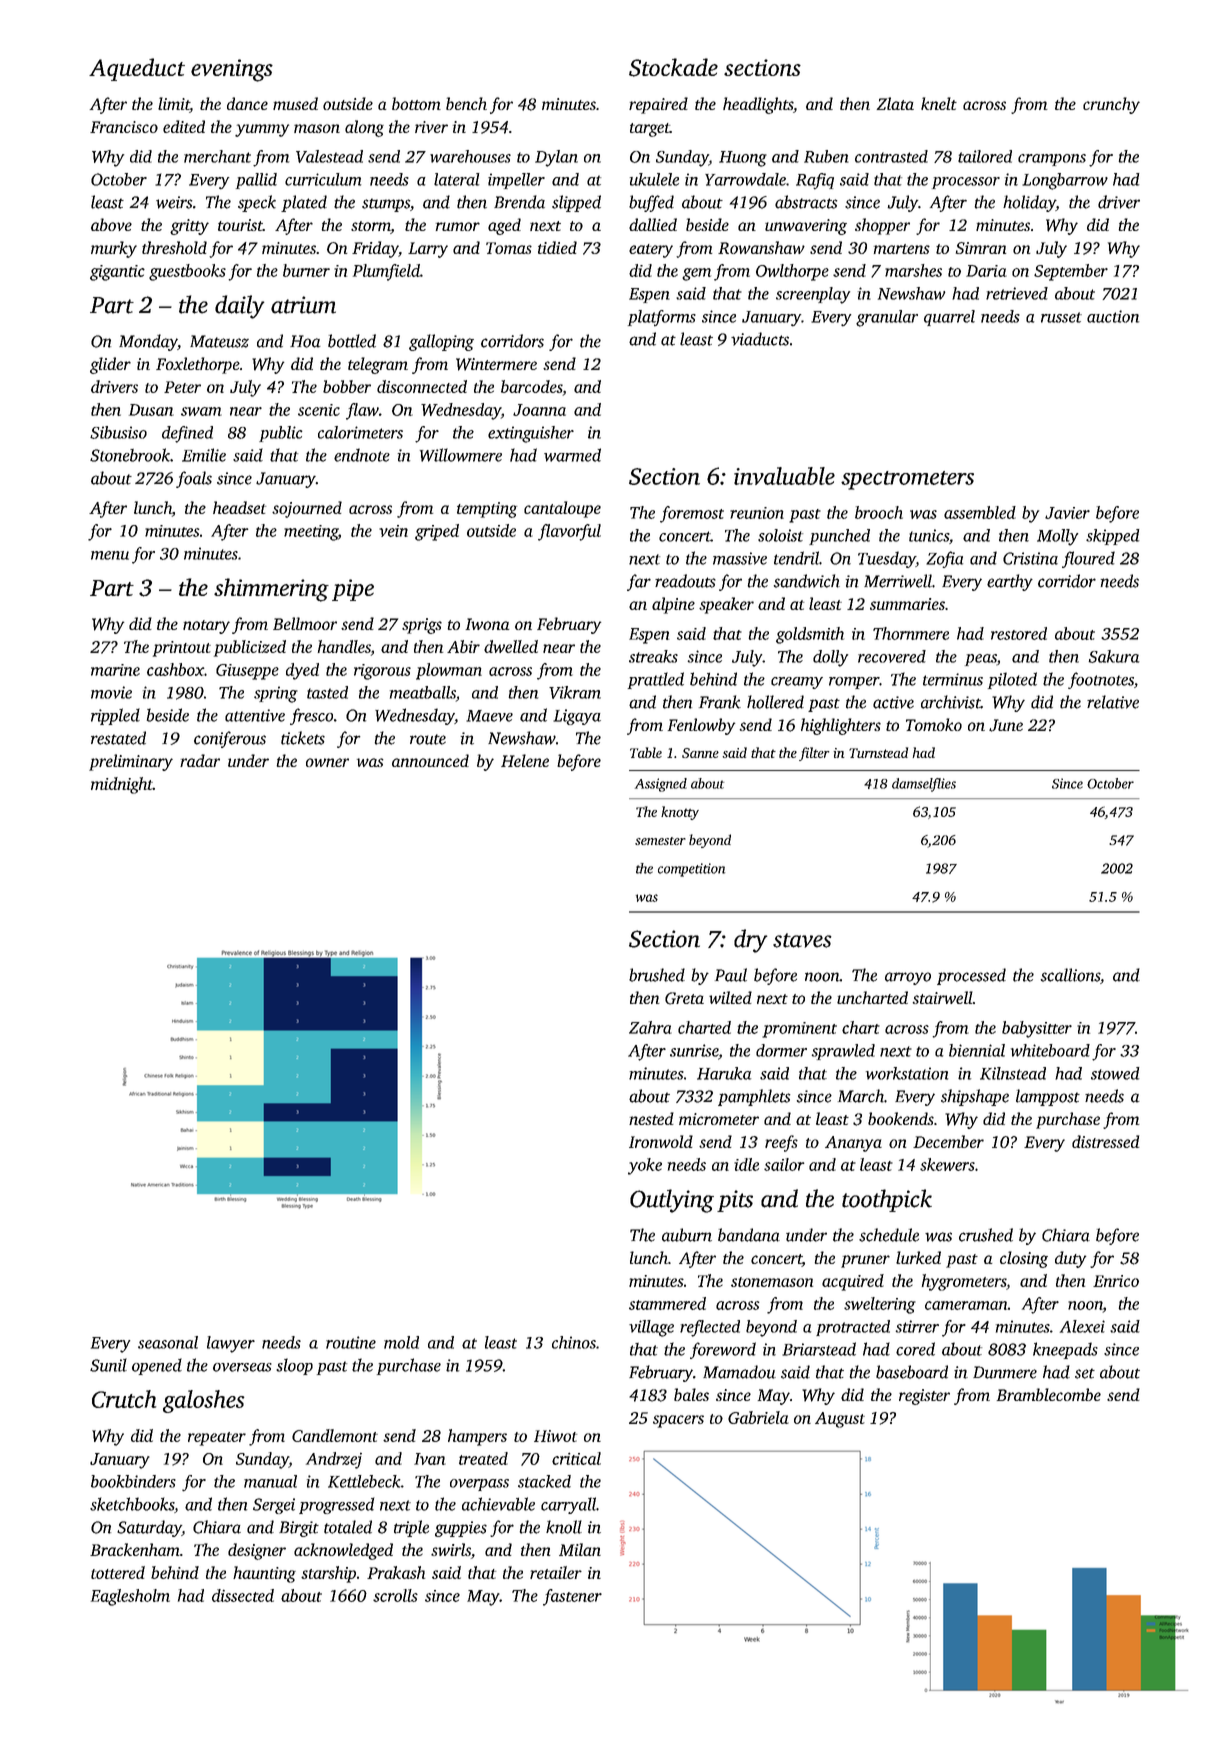  What do you see at coordinates (556, 158) in the screenshot?
I see `Dylan` at bounding box center [556, 158].
